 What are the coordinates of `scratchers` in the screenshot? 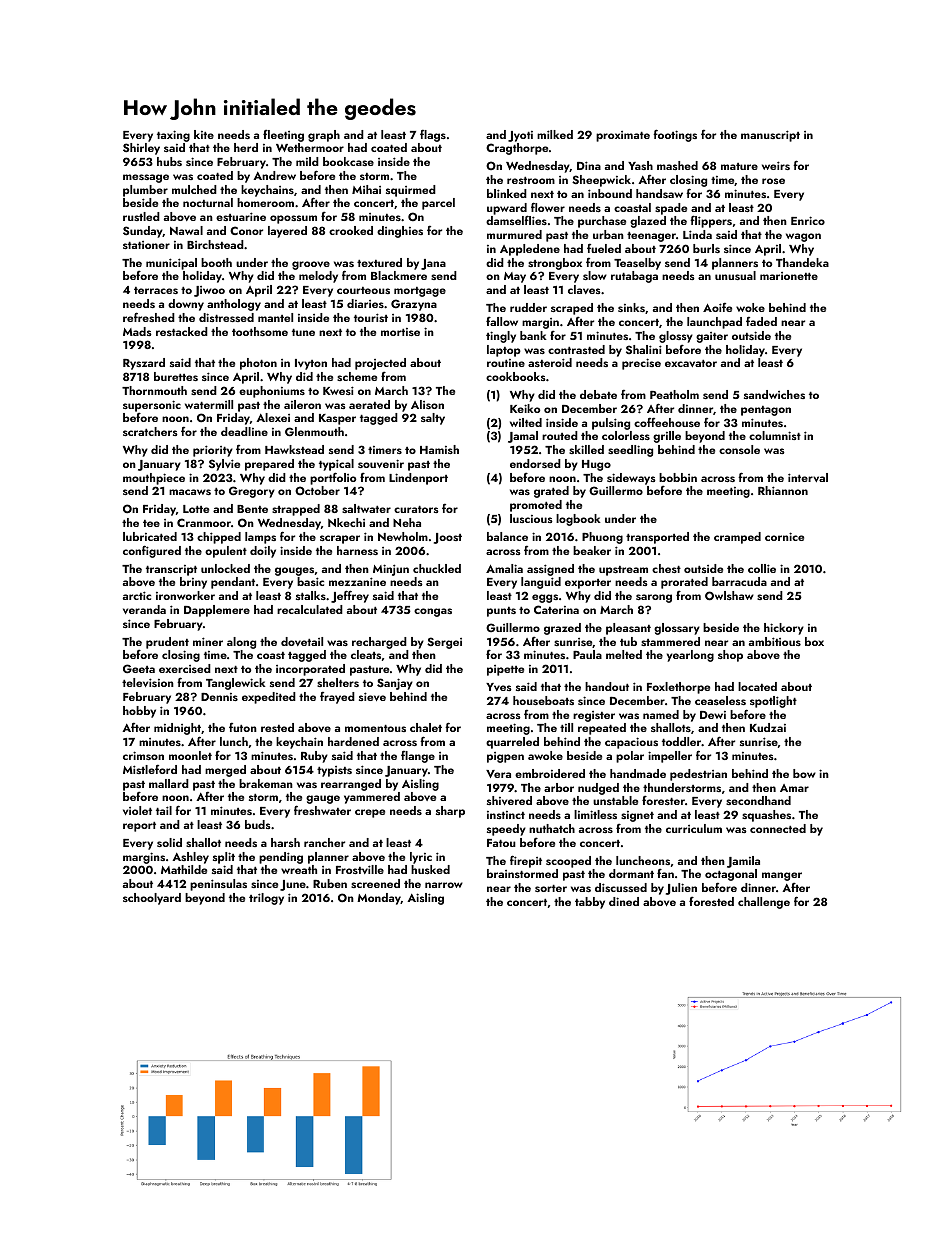 It's located at (150, 431).
